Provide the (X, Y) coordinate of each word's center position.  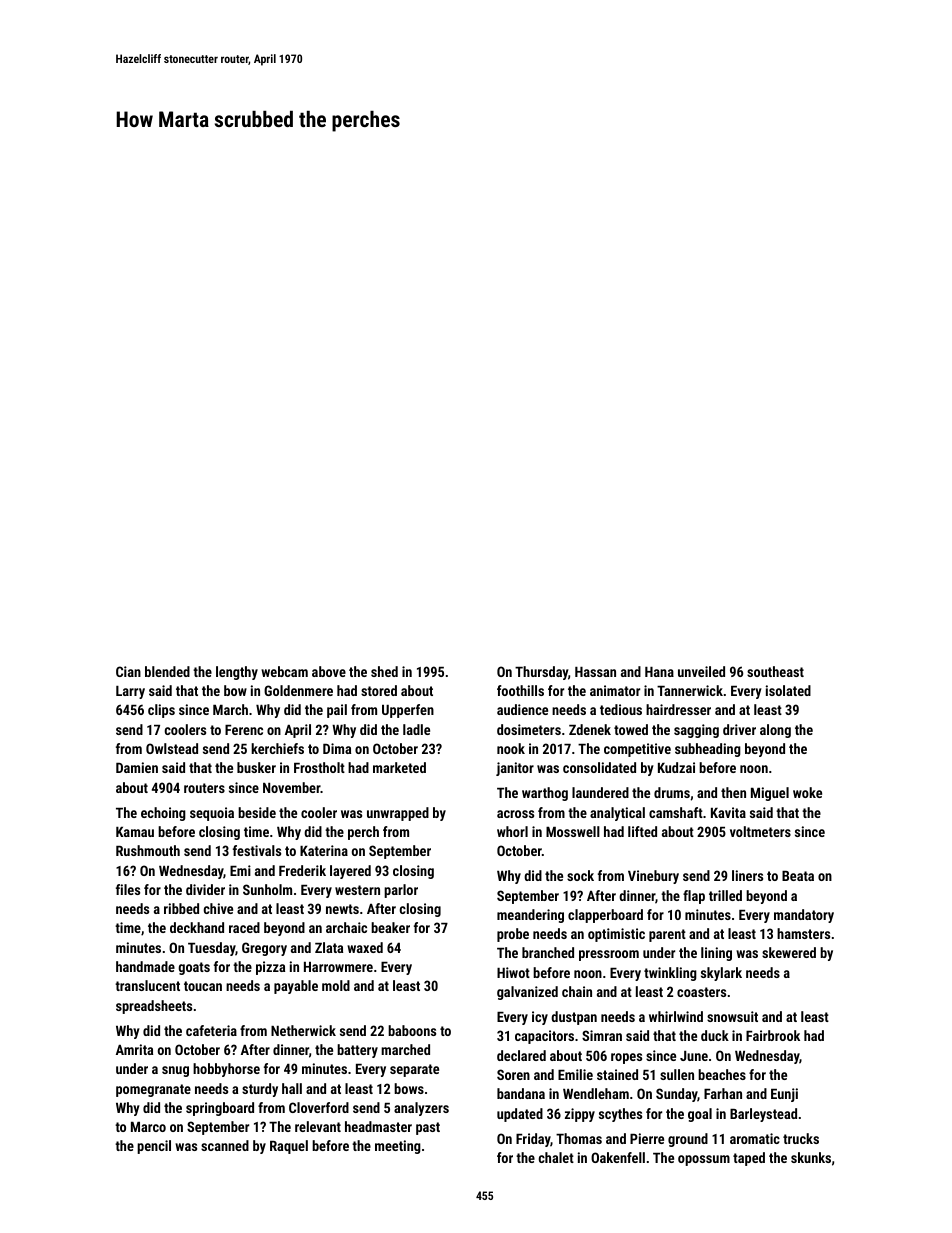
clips (161, 711)
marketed (399, 767)
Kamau (135, 832)
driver (739, 729)
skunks (811, 1157)
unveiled (701, 671)
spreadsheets (154, 1007)
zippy (580, 1115)
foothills (520, 690)
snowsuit (732, 1016)
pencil (154, 1147)
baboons (412, 1030)
